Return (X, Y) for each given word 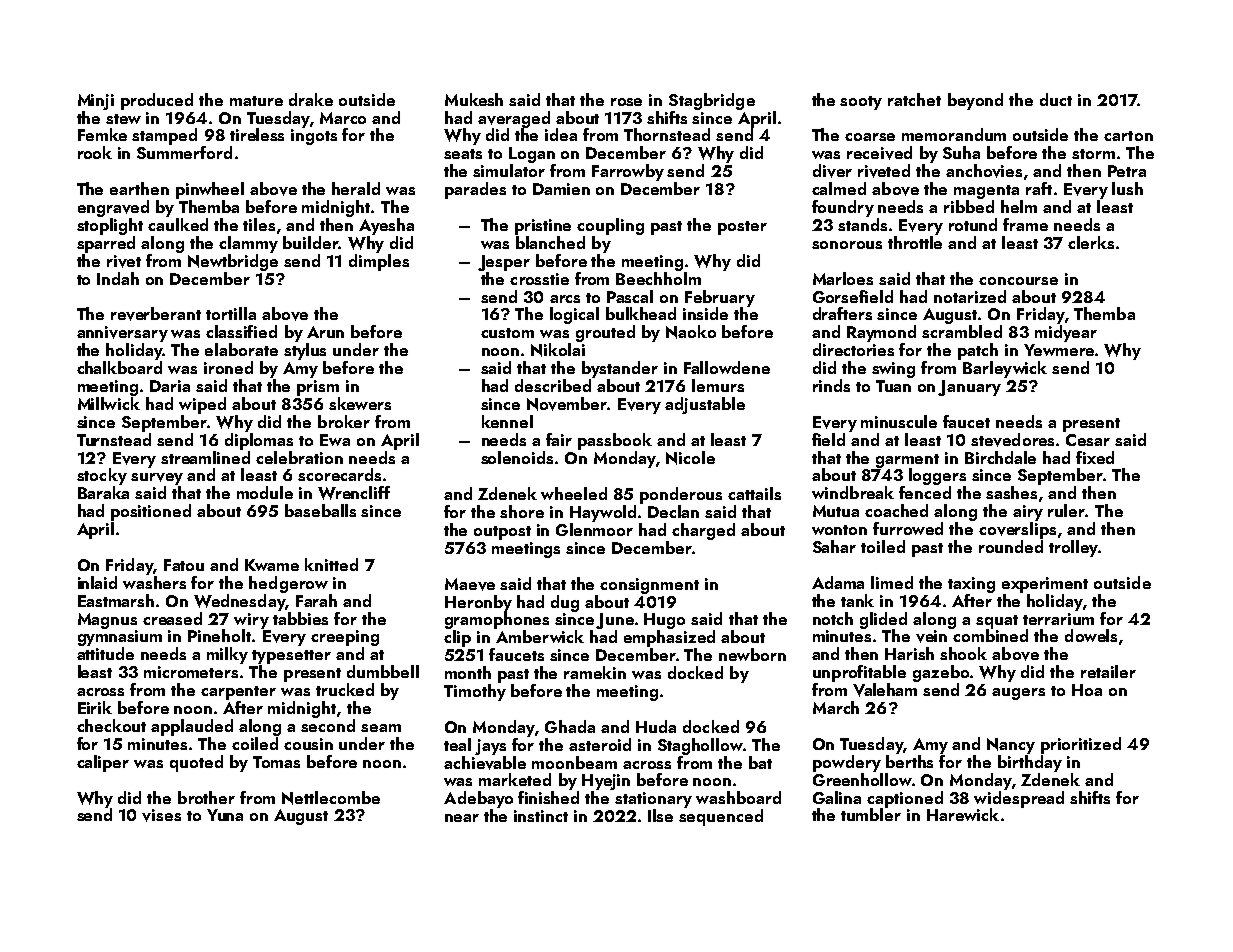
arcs (565, 299)
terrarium (1058, 619)
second (328, 725)
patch (978, 351)
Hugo (664, 621)
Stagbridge (712, 101)
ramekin (595, 672)
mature (256, 101)
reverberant (156, 314)
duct (1056, 99)
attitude (105, 653)
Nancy (1011, 746)
